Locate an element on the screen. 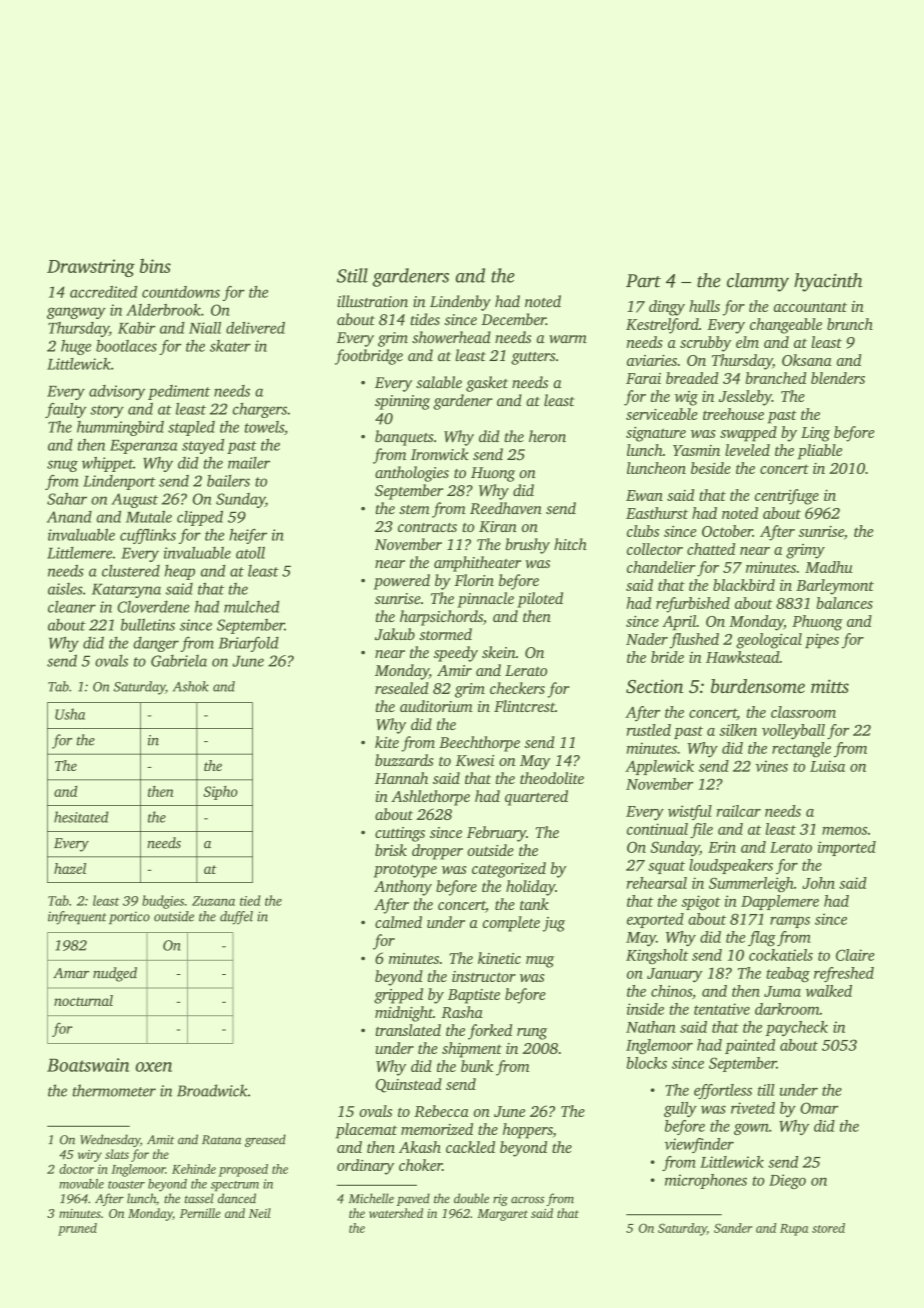 The image size is (924, 1308). Boatswain is located at coordinates (88, 1065).
